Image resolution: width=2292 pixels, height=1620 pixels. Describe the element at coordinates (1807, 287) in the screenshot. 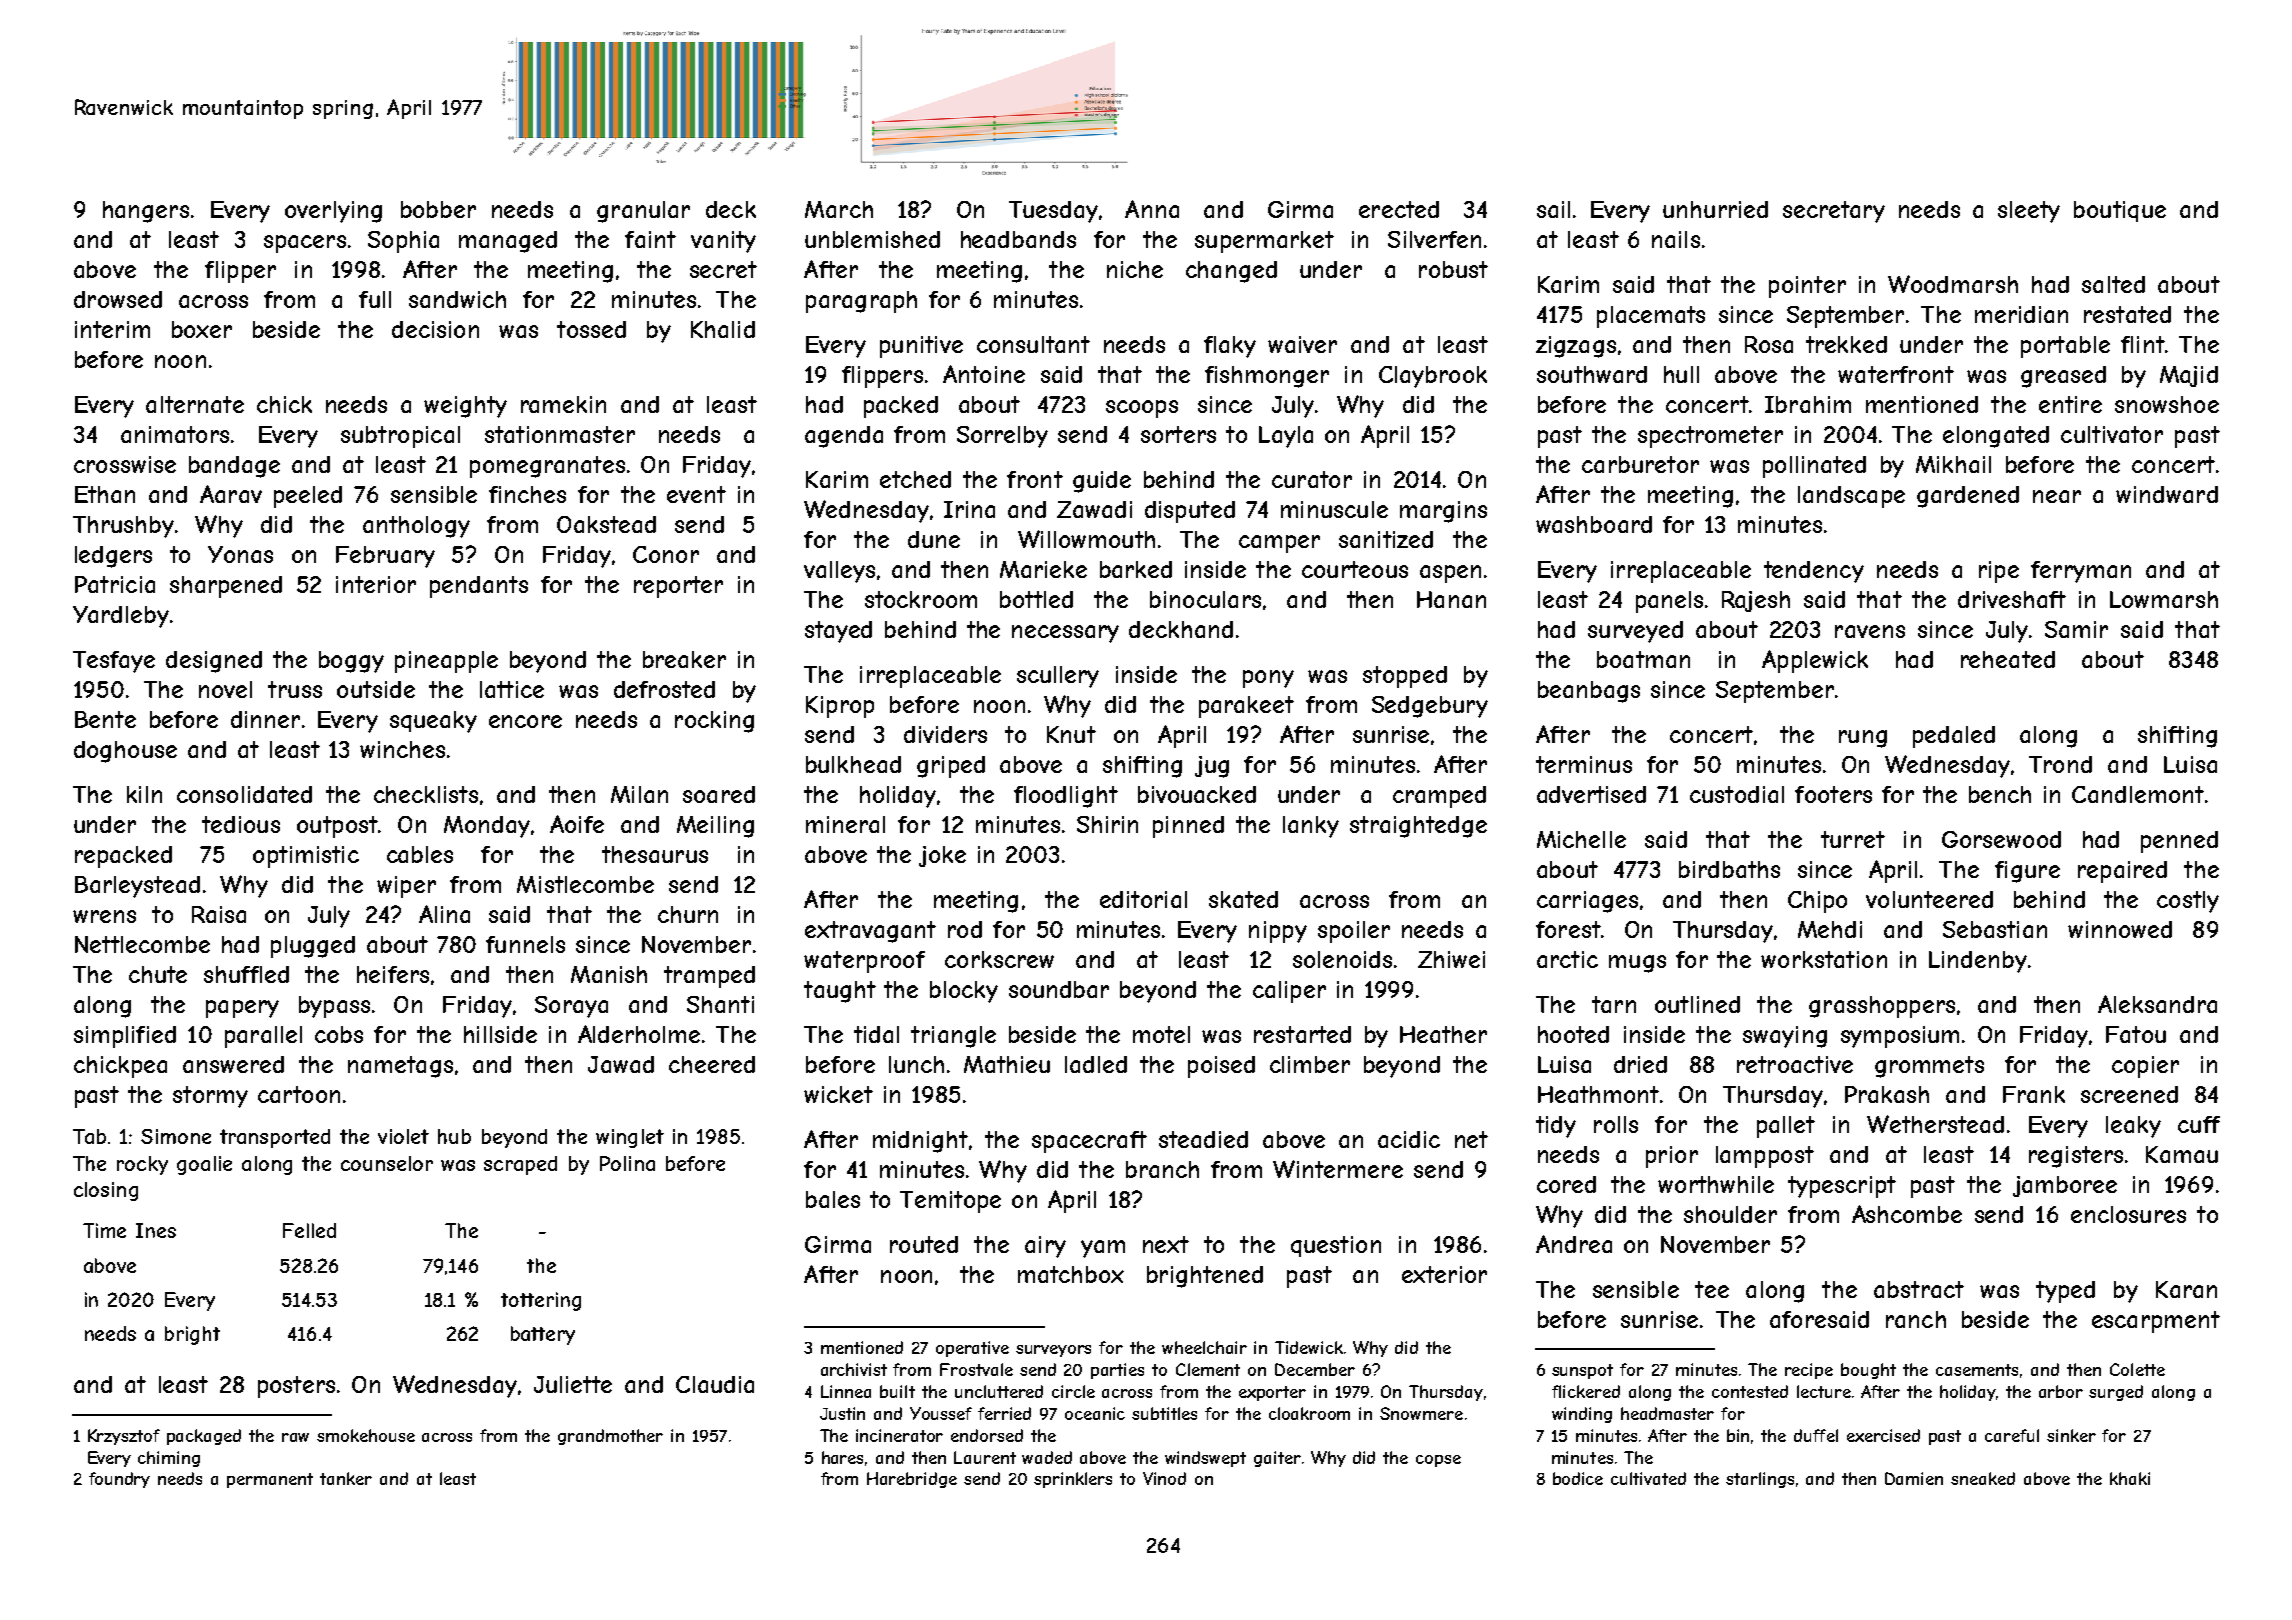

I see `pointer` at that location.
